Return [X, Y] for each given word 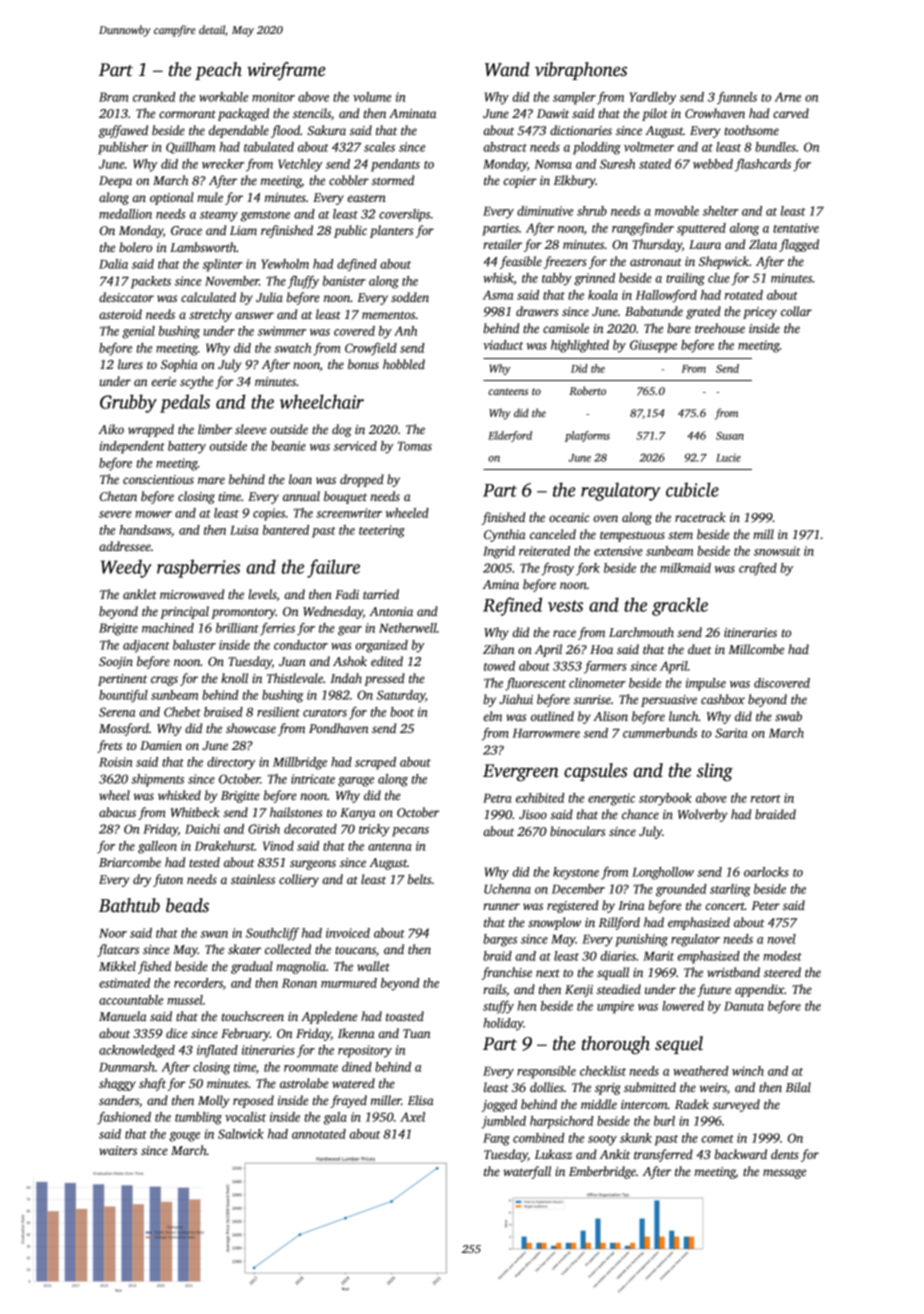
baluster [194, 645]
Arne [788, 97]
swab [788, 716]
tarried [381, 594]
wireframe [286, 71]
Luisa [244, 530]
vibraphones [581, 71]
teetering [382, 531]
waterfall [527, 1172]
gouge [184, 1137]
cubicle [692, 489]
